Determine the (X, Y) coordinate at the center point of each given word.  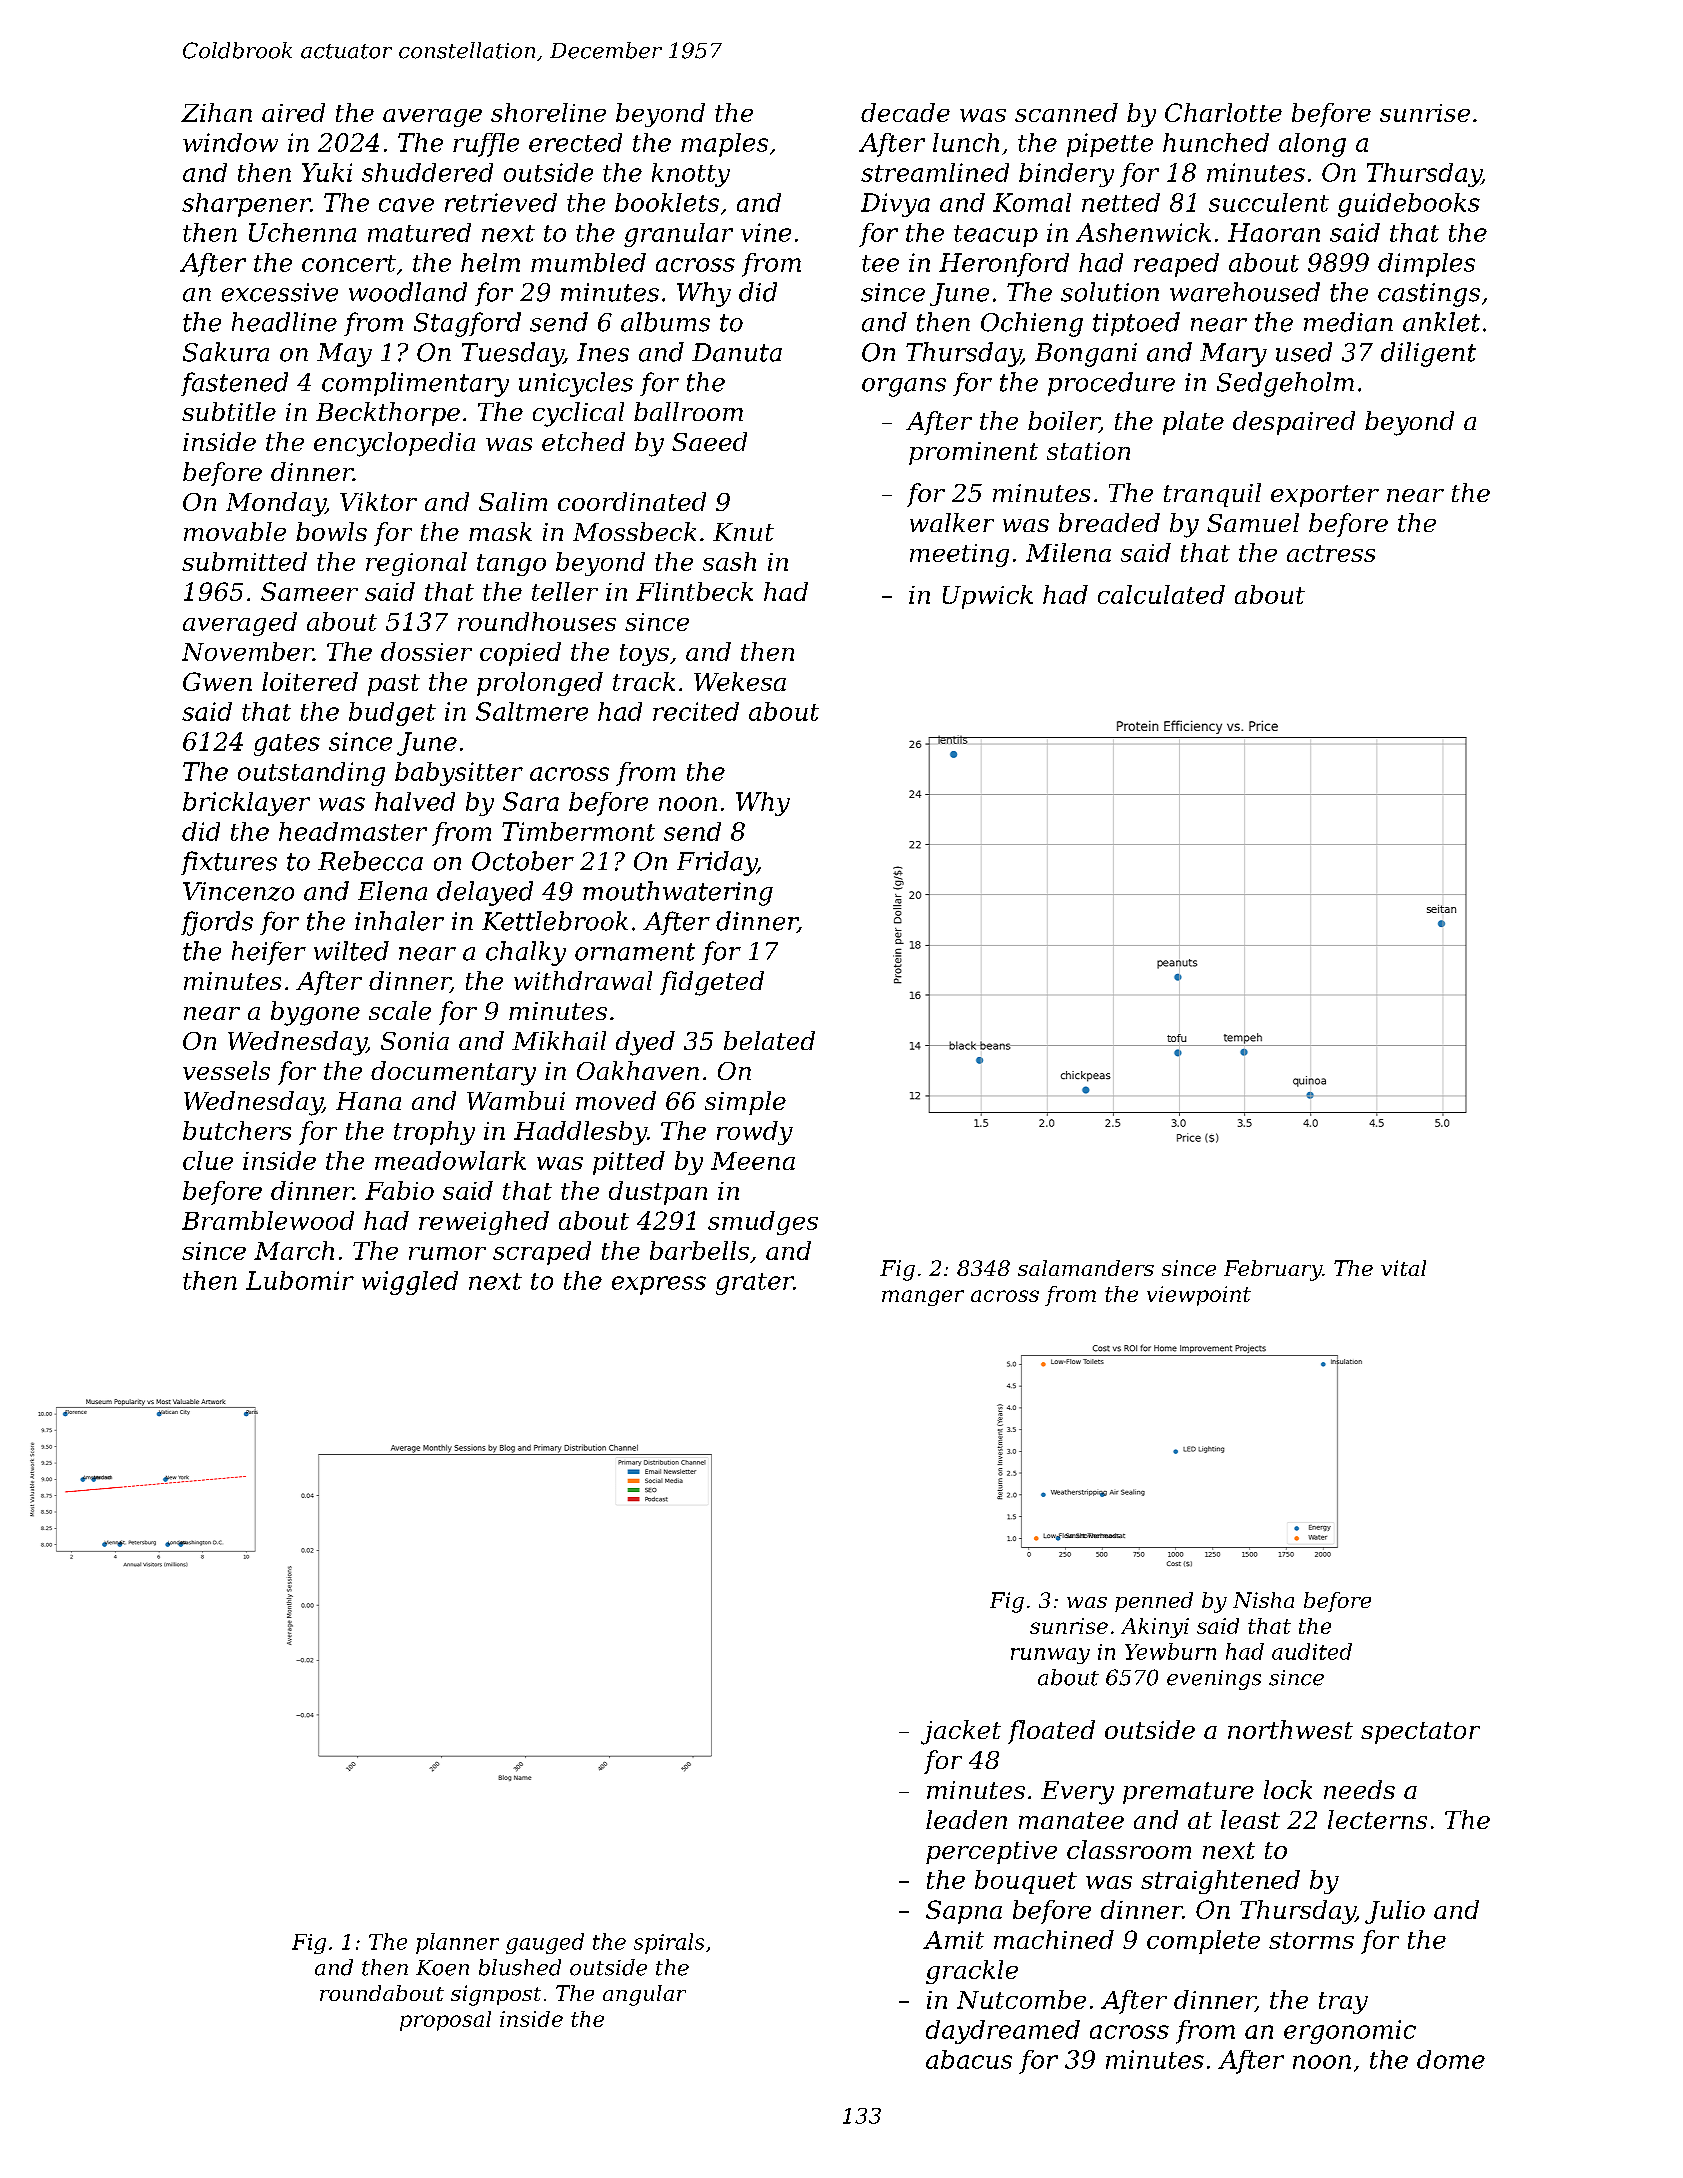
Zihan (216, 112)
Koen (442, 1968)
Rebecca (370, 861)
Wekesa (740, 681)
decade (905, 112)
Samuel (1253, 522)
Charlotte (1223, 112)
